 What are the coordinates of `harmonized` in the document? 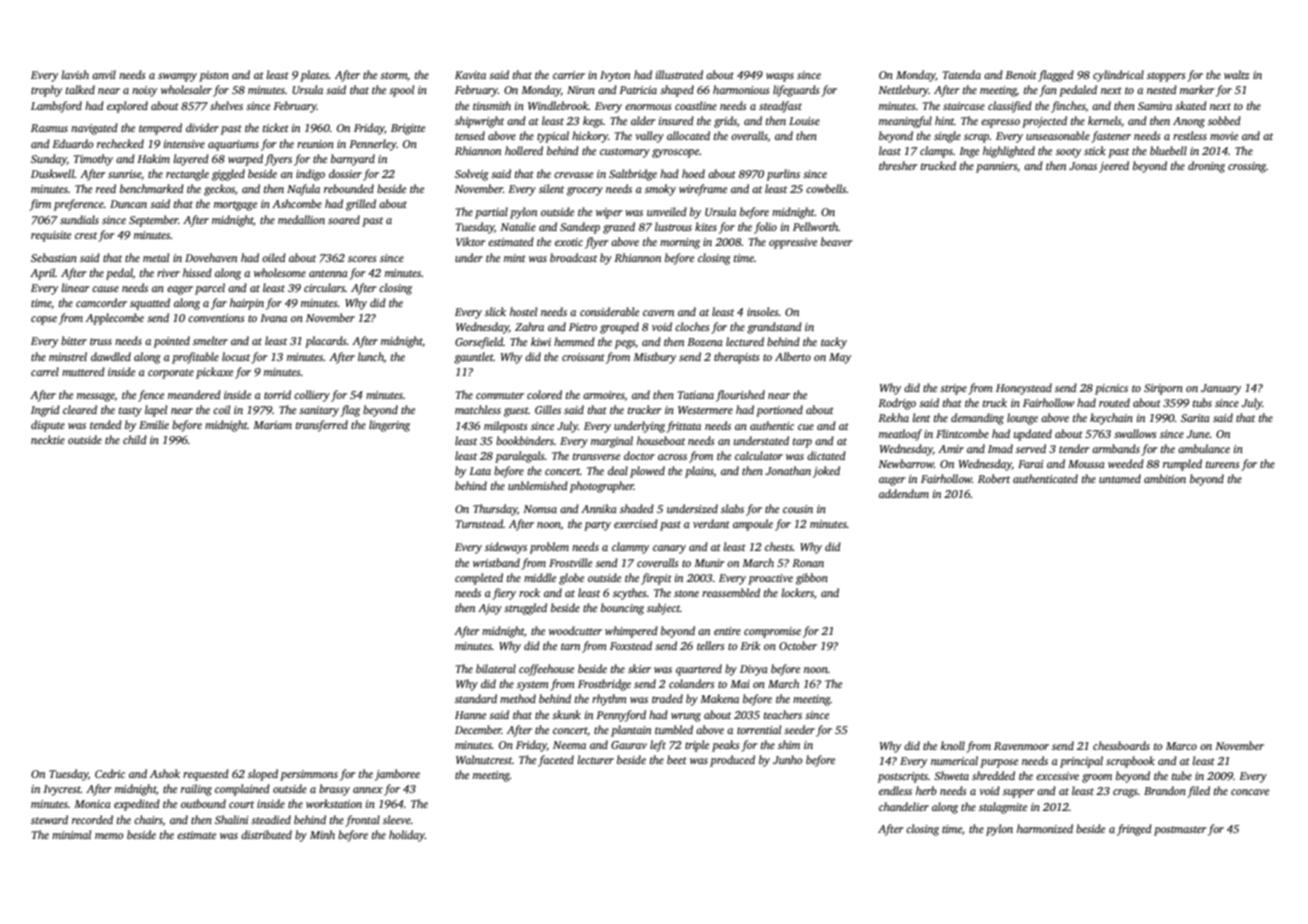 It's located at (1045, 828).
